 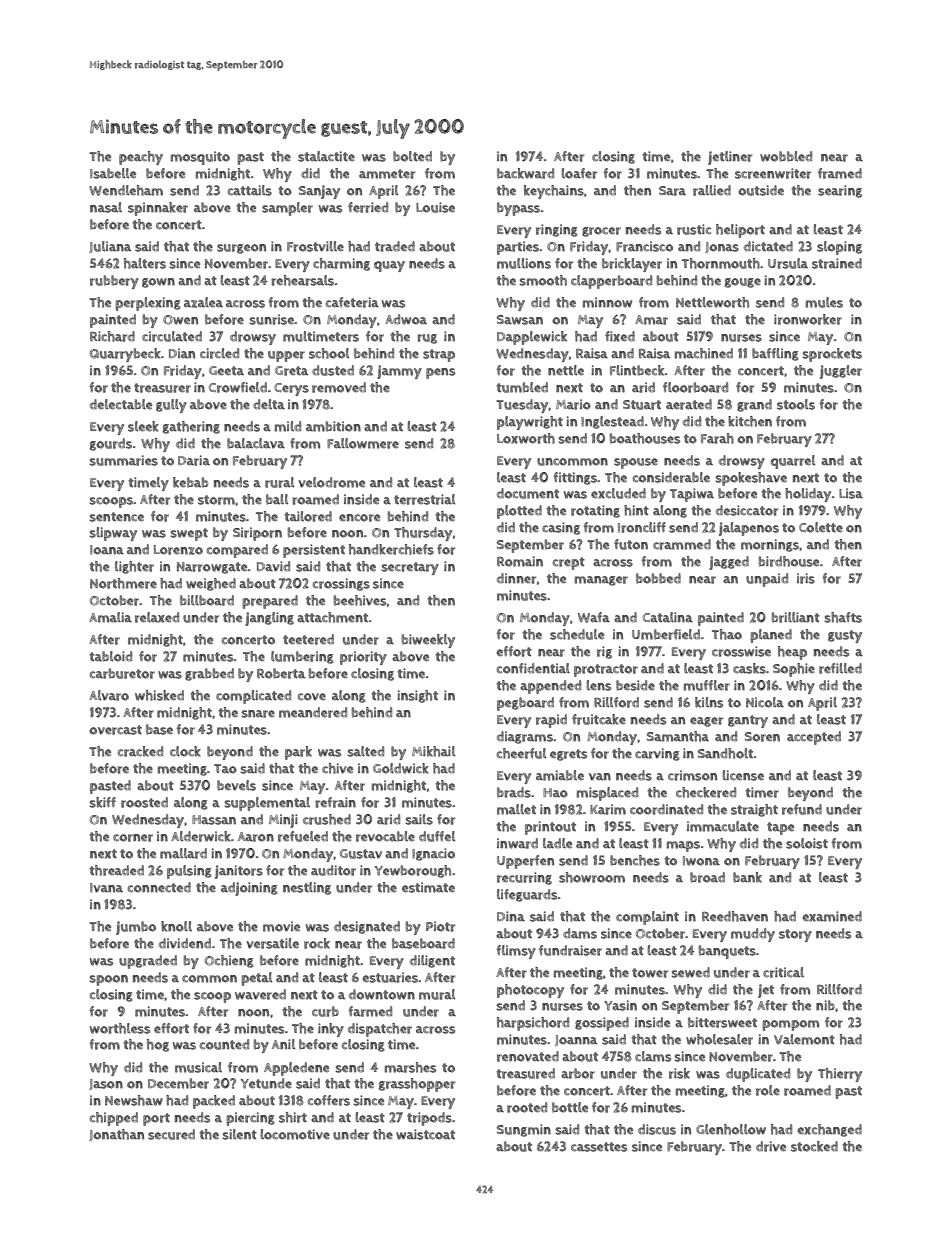 I want to click on stalactite, so click(x=326, y=156).
